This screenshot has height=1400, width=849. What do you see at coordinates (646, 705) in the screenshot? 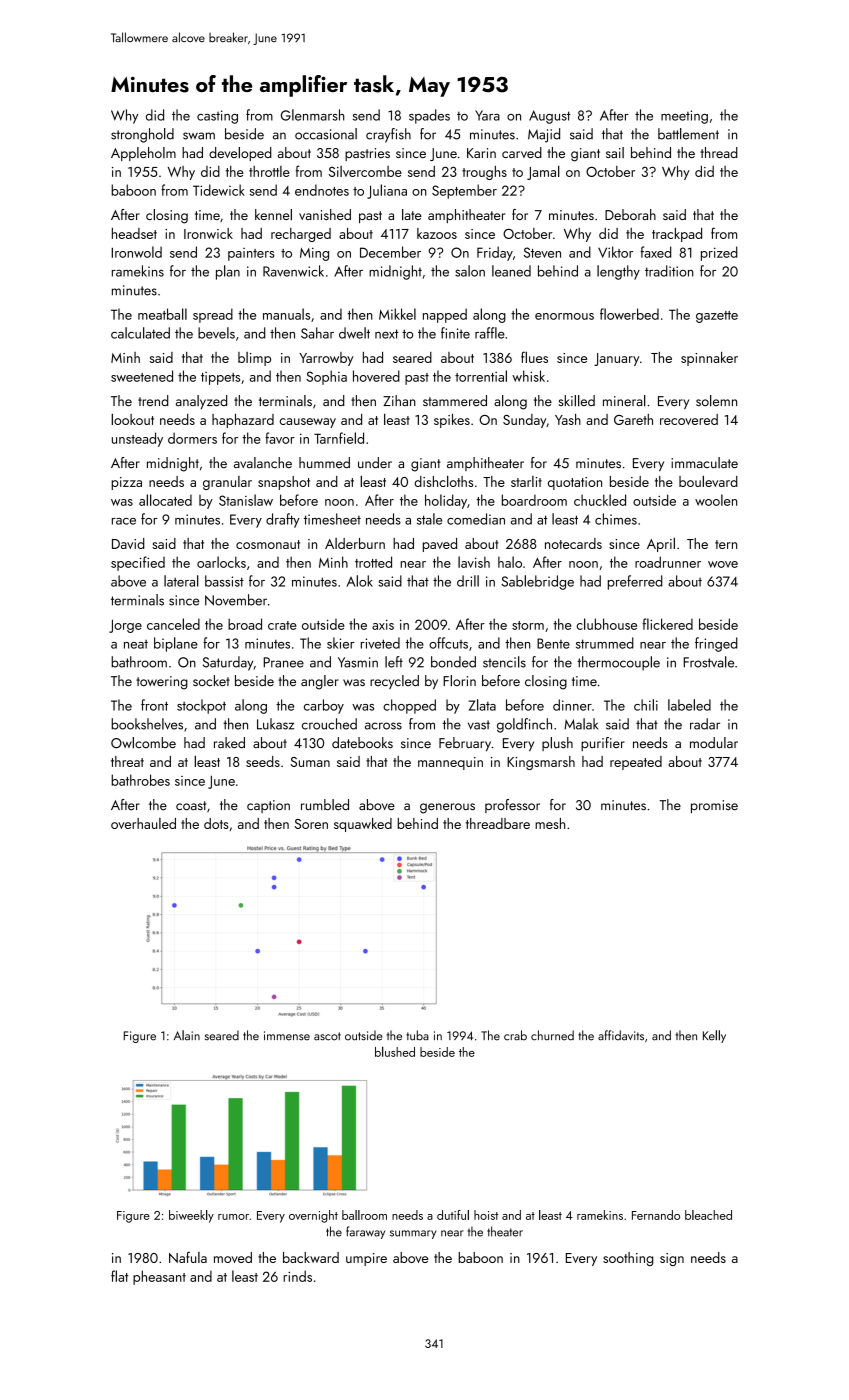
I see `chili` at bounding box center [646, 705].
